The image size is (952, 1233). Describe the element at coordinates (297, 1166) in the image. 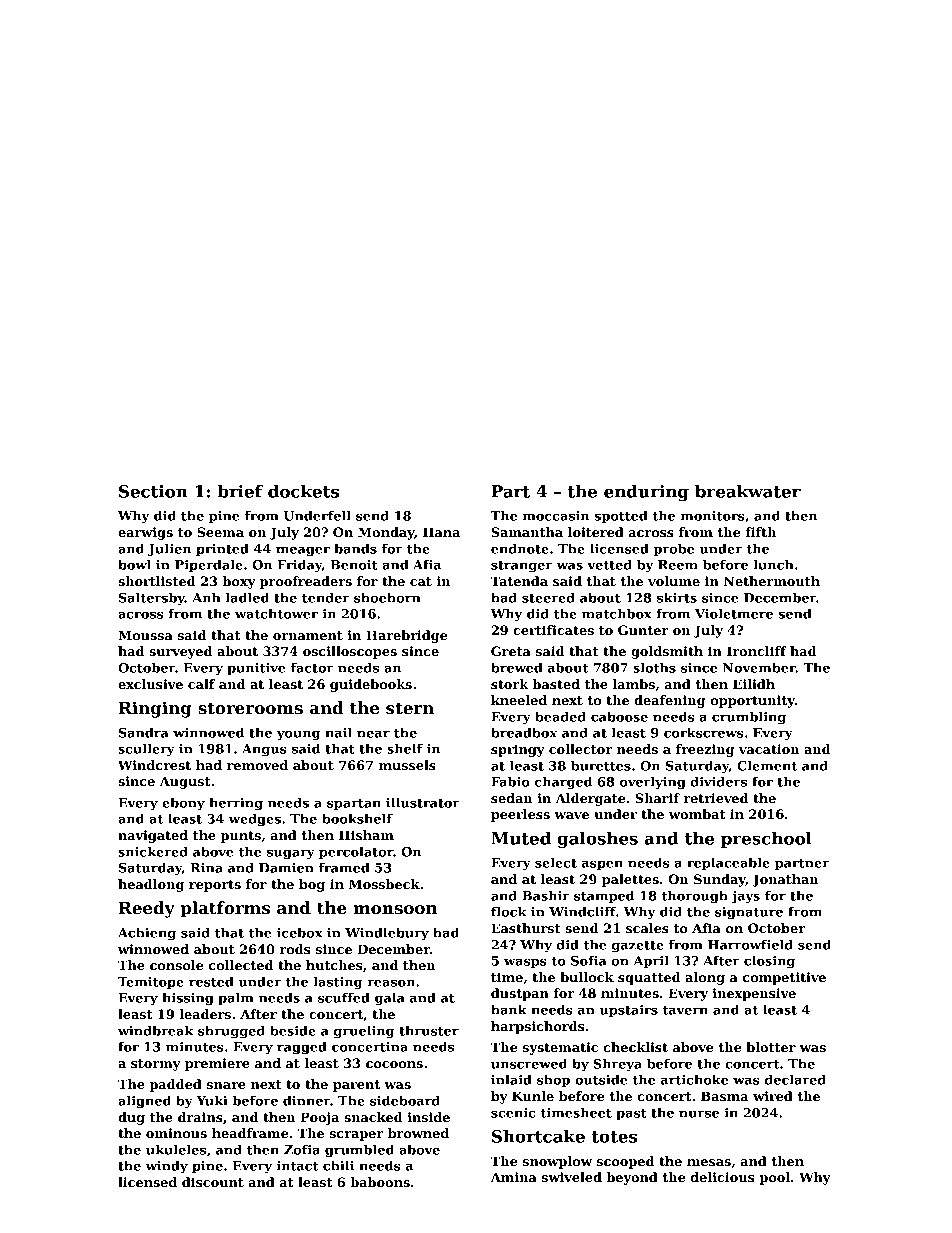

I see `intact` at that location.
